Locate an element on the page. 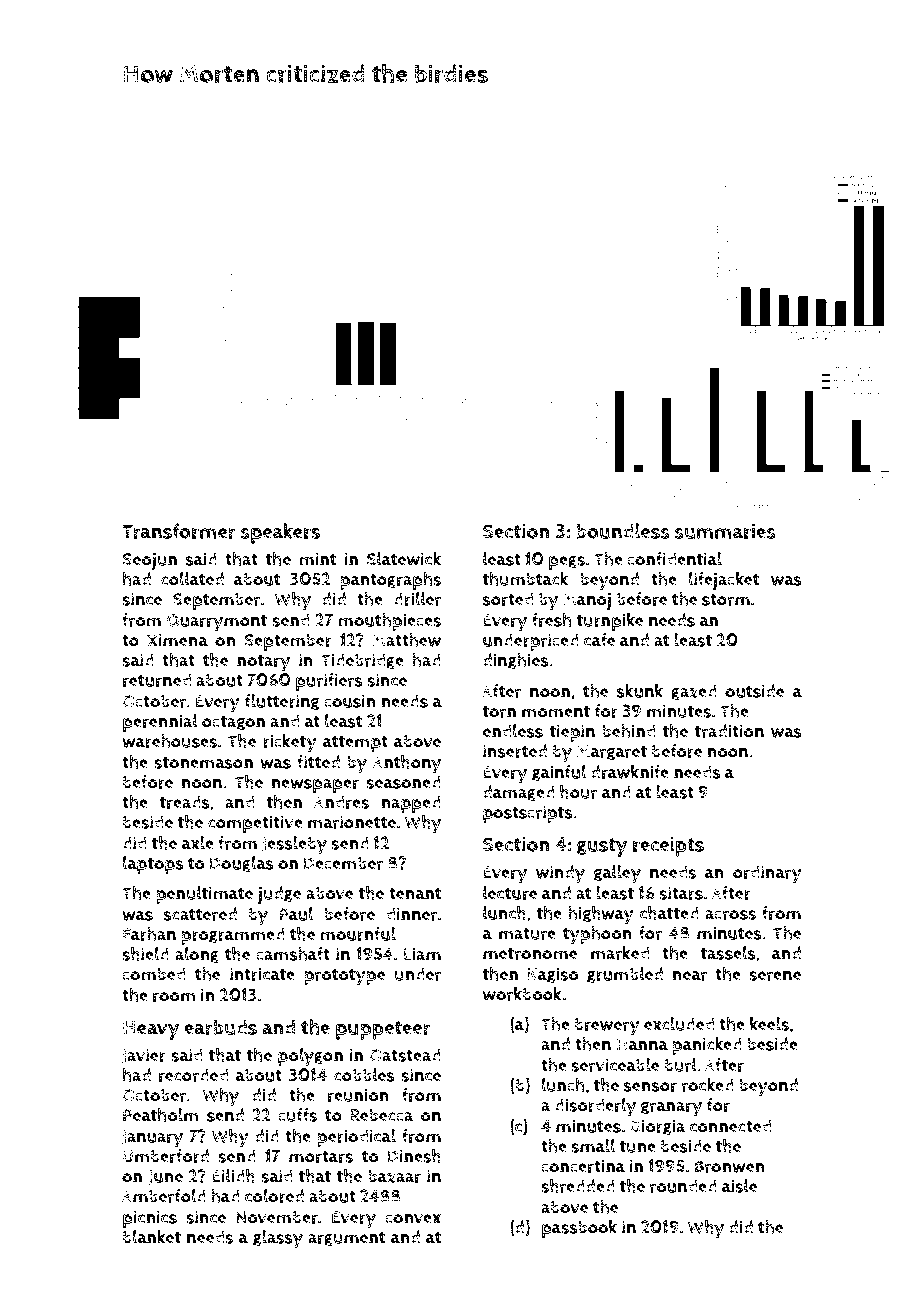  serene is located at coordinates (775, 976).
